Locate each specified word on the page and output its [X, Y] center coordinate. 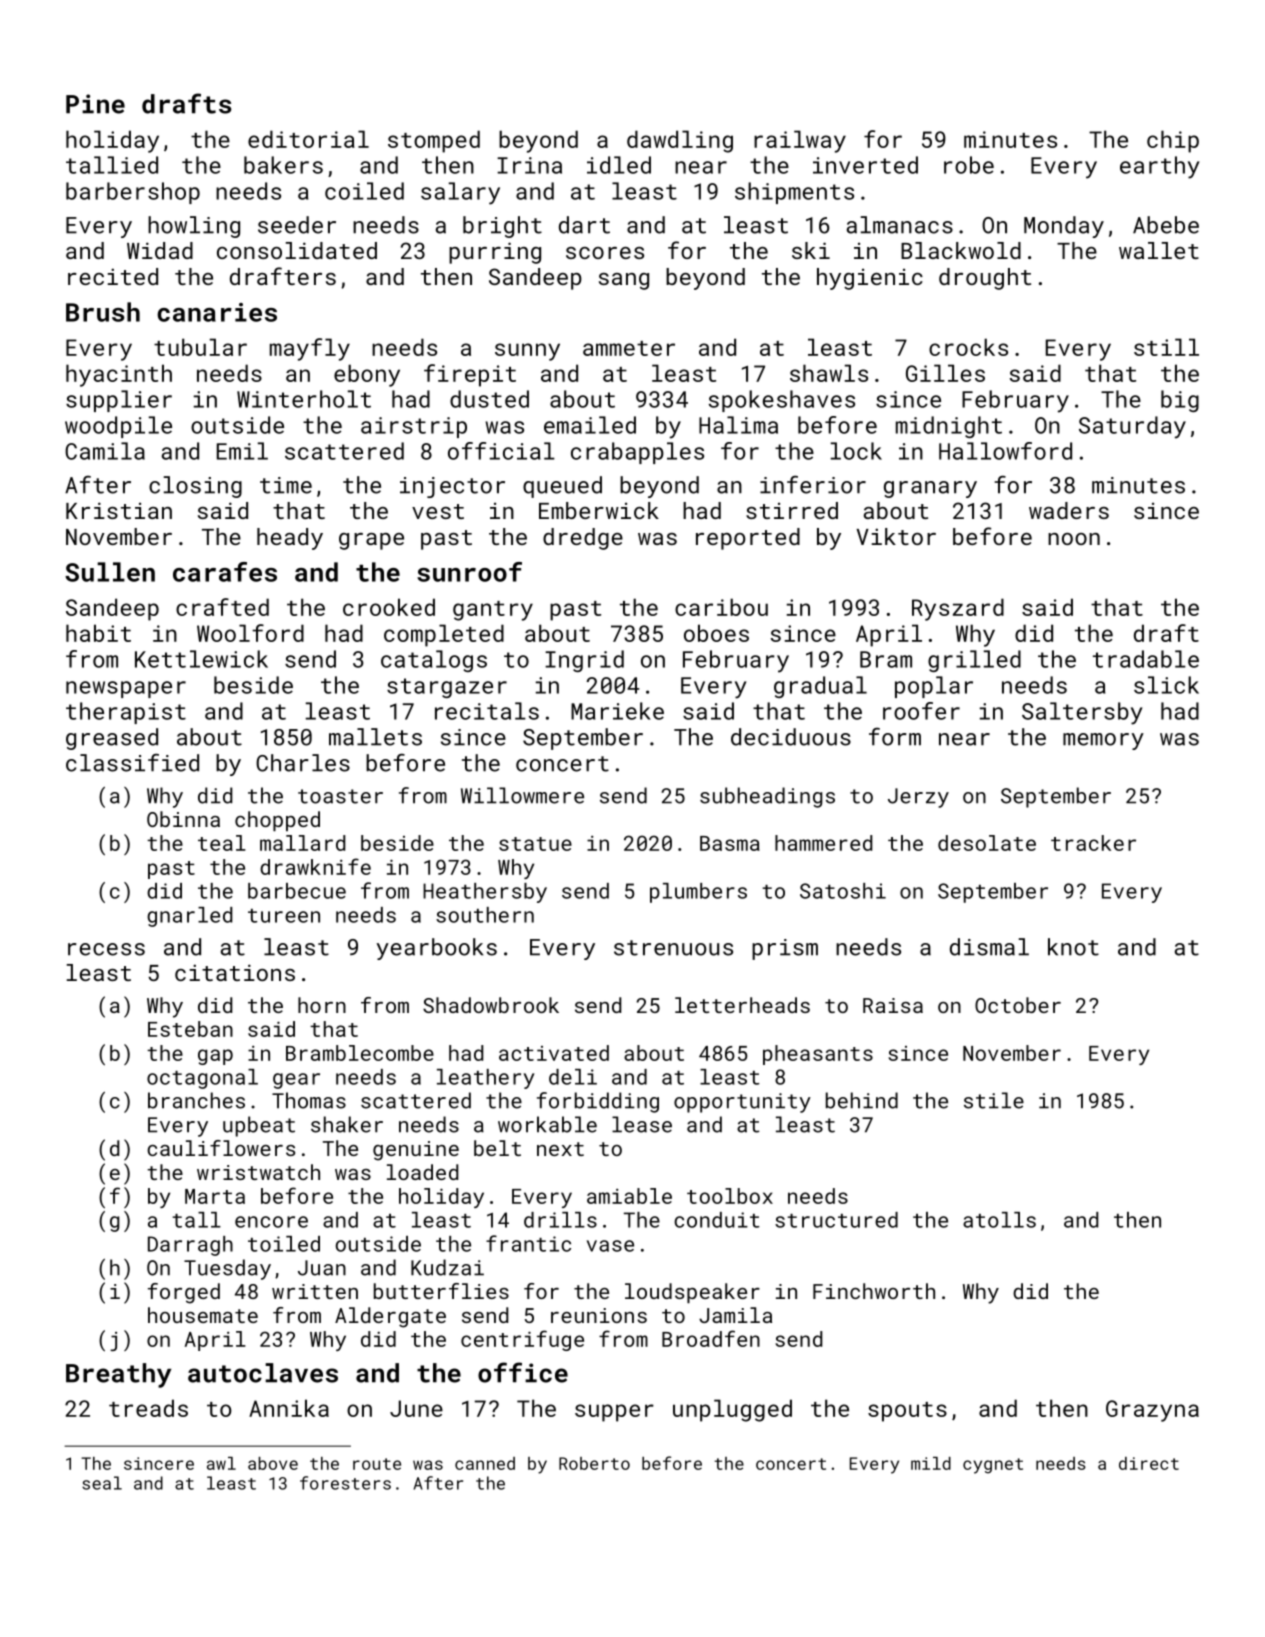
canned [485, 1463]
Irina [529, 165]
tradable [1146, 659]
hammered [823, 843]
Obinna [183, 819]
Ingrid [584, 661]
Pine [95, 104]
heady [290, 539]
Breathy [118, 1375]
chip [1173, 141]
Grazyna [1152, 1411]
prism [785, 949]
